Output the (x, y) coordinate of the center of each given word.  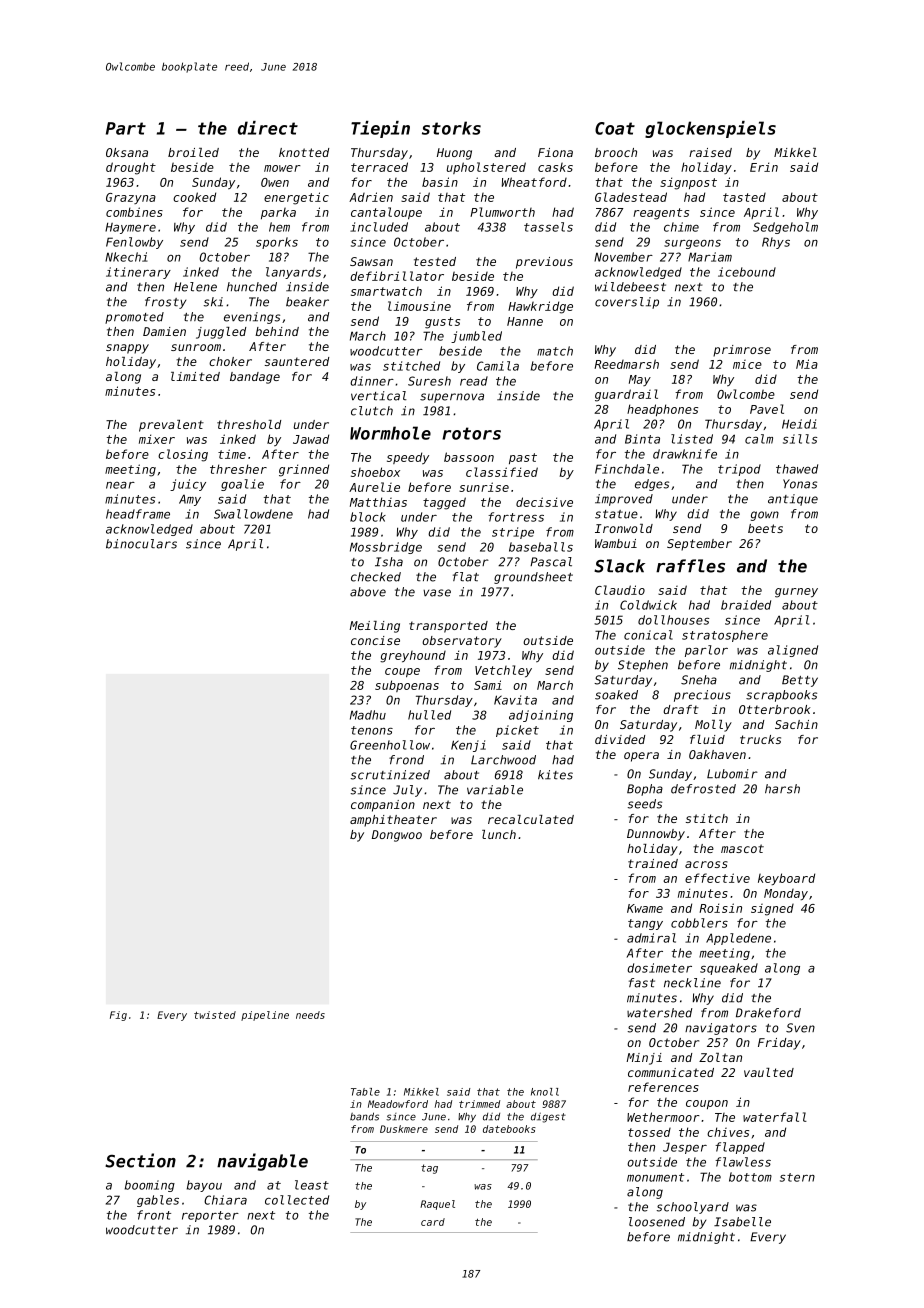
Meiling (374, 627)
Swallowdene (253, 514)
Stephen (643, 666)
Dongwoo (397, 836)
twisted (215, 1015)
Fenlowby (134, 243)
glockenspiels (710, 129)
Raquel (437, 1205)
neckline (692, 983)
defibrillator (397, 276)
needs (310, 1015)
